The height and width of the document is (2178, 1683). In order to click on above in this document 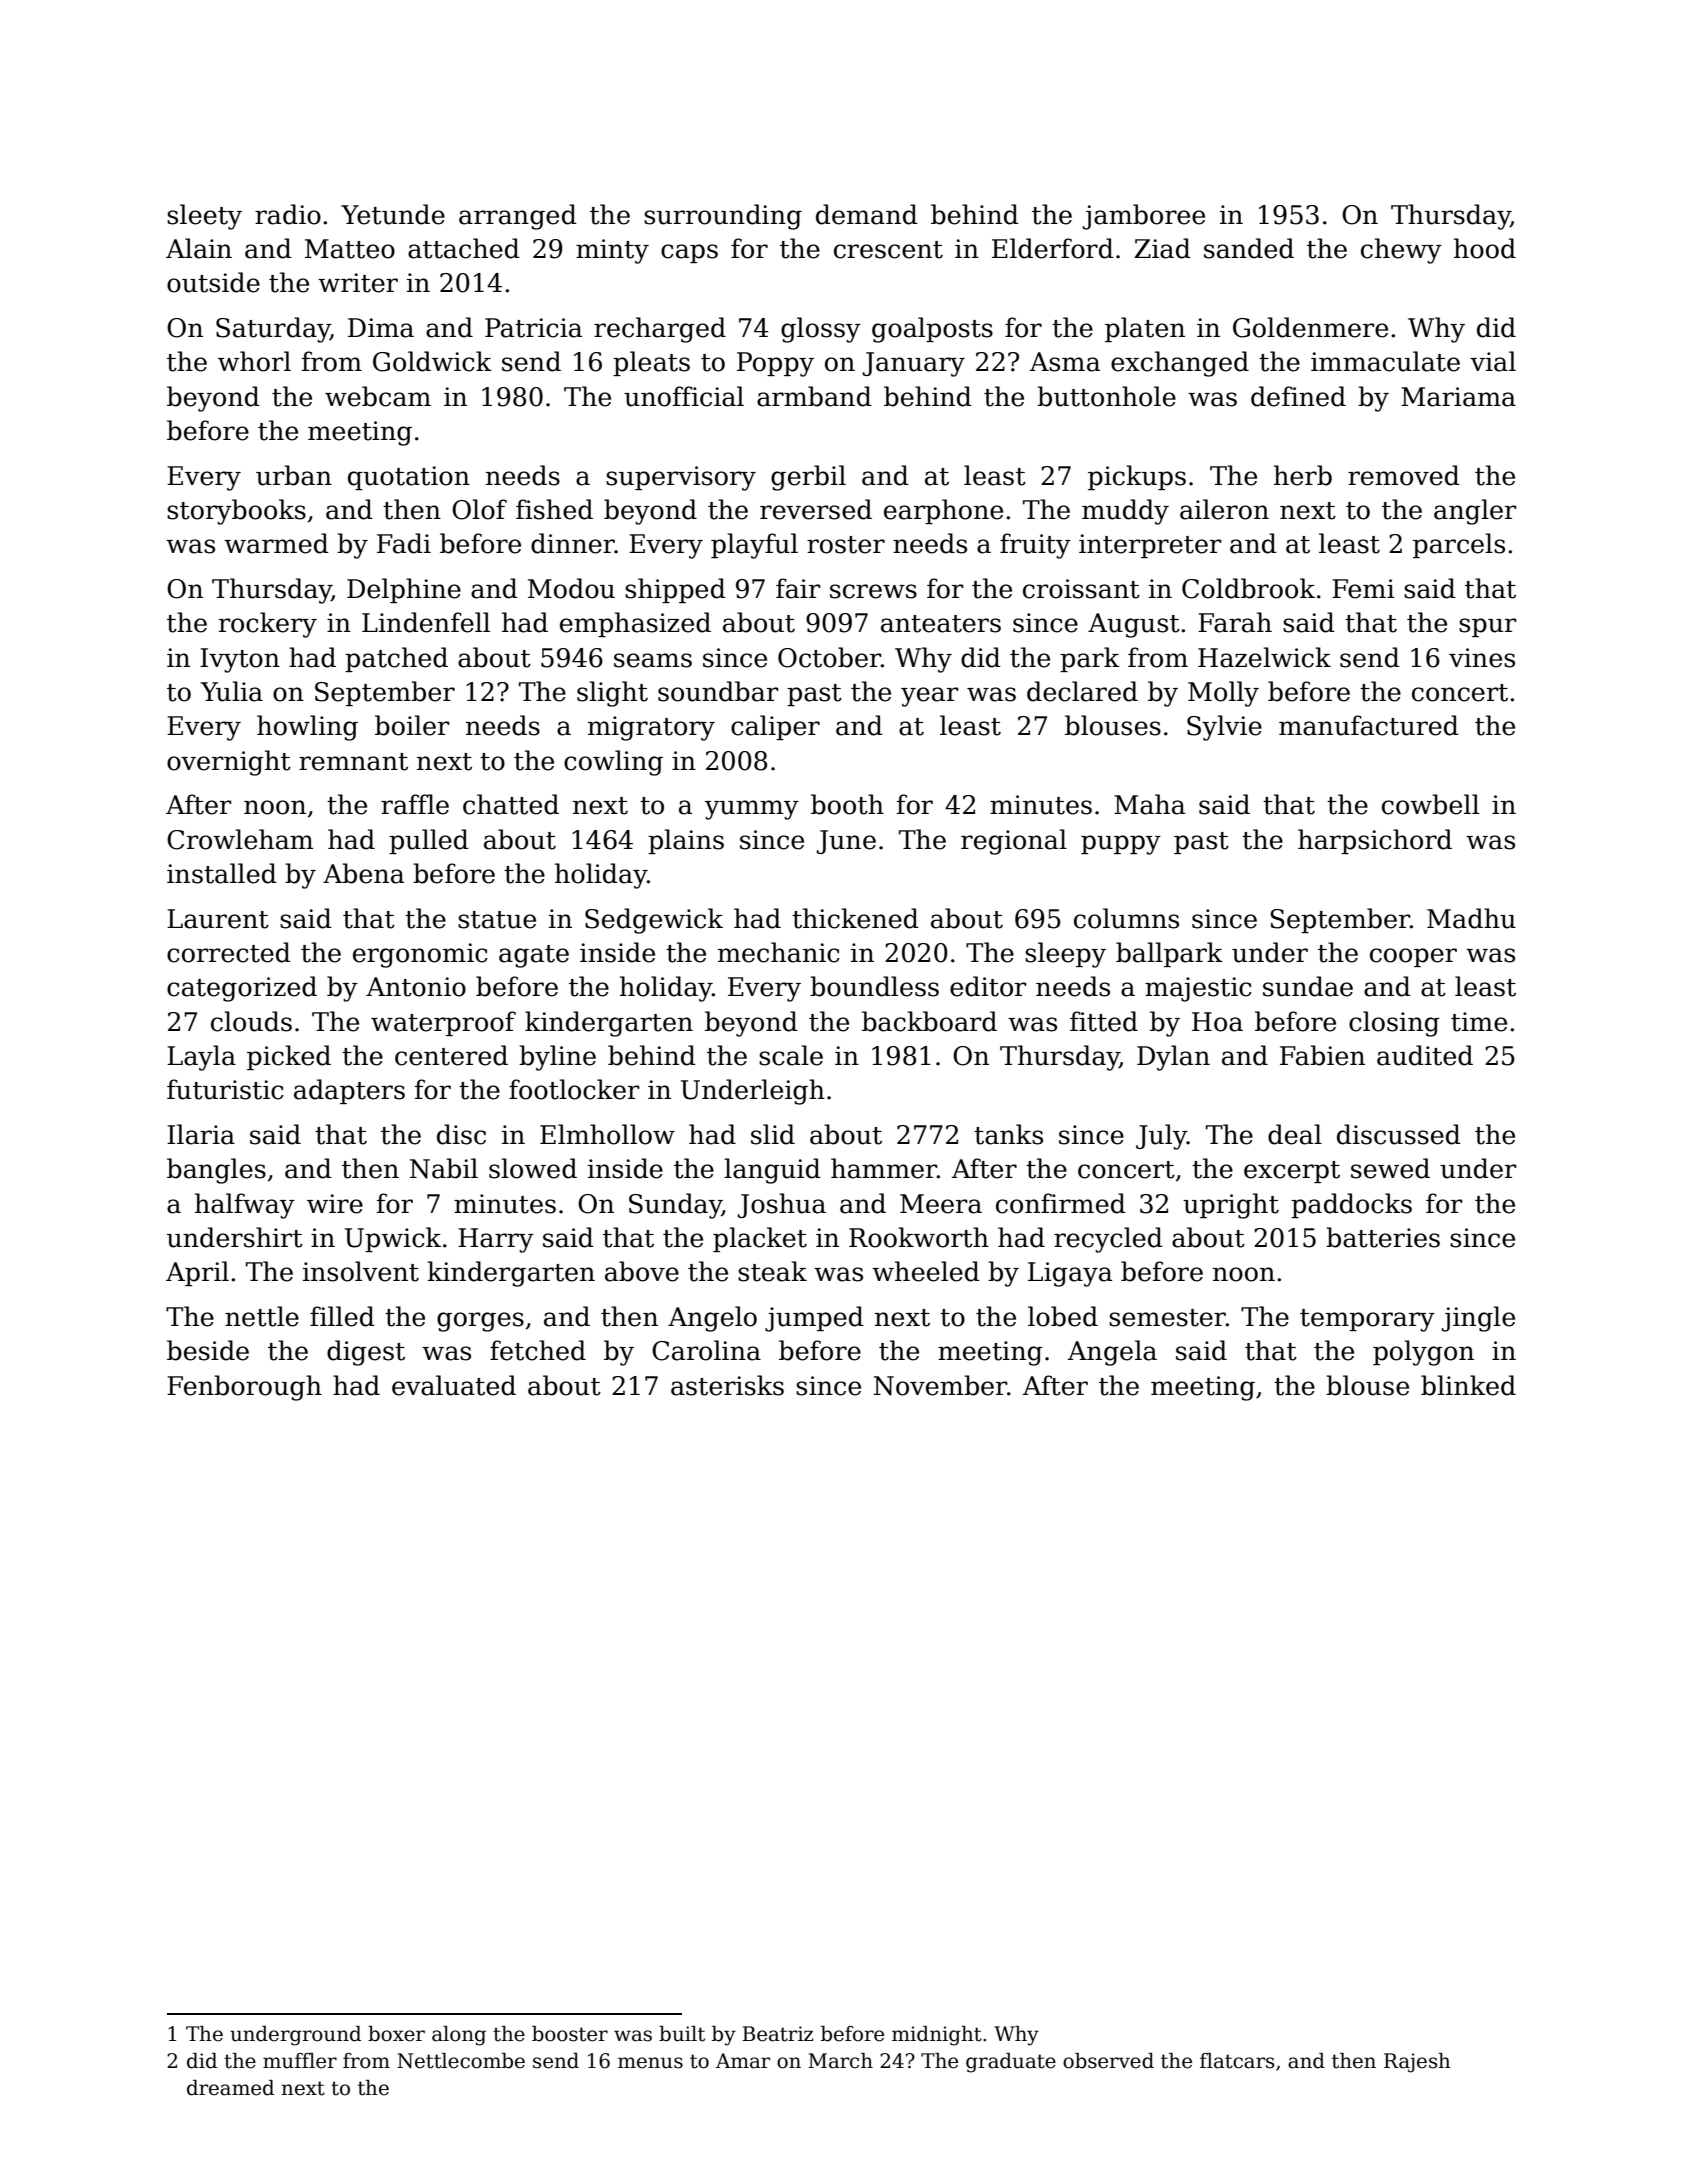, I will do `click(642, 1271)`.
